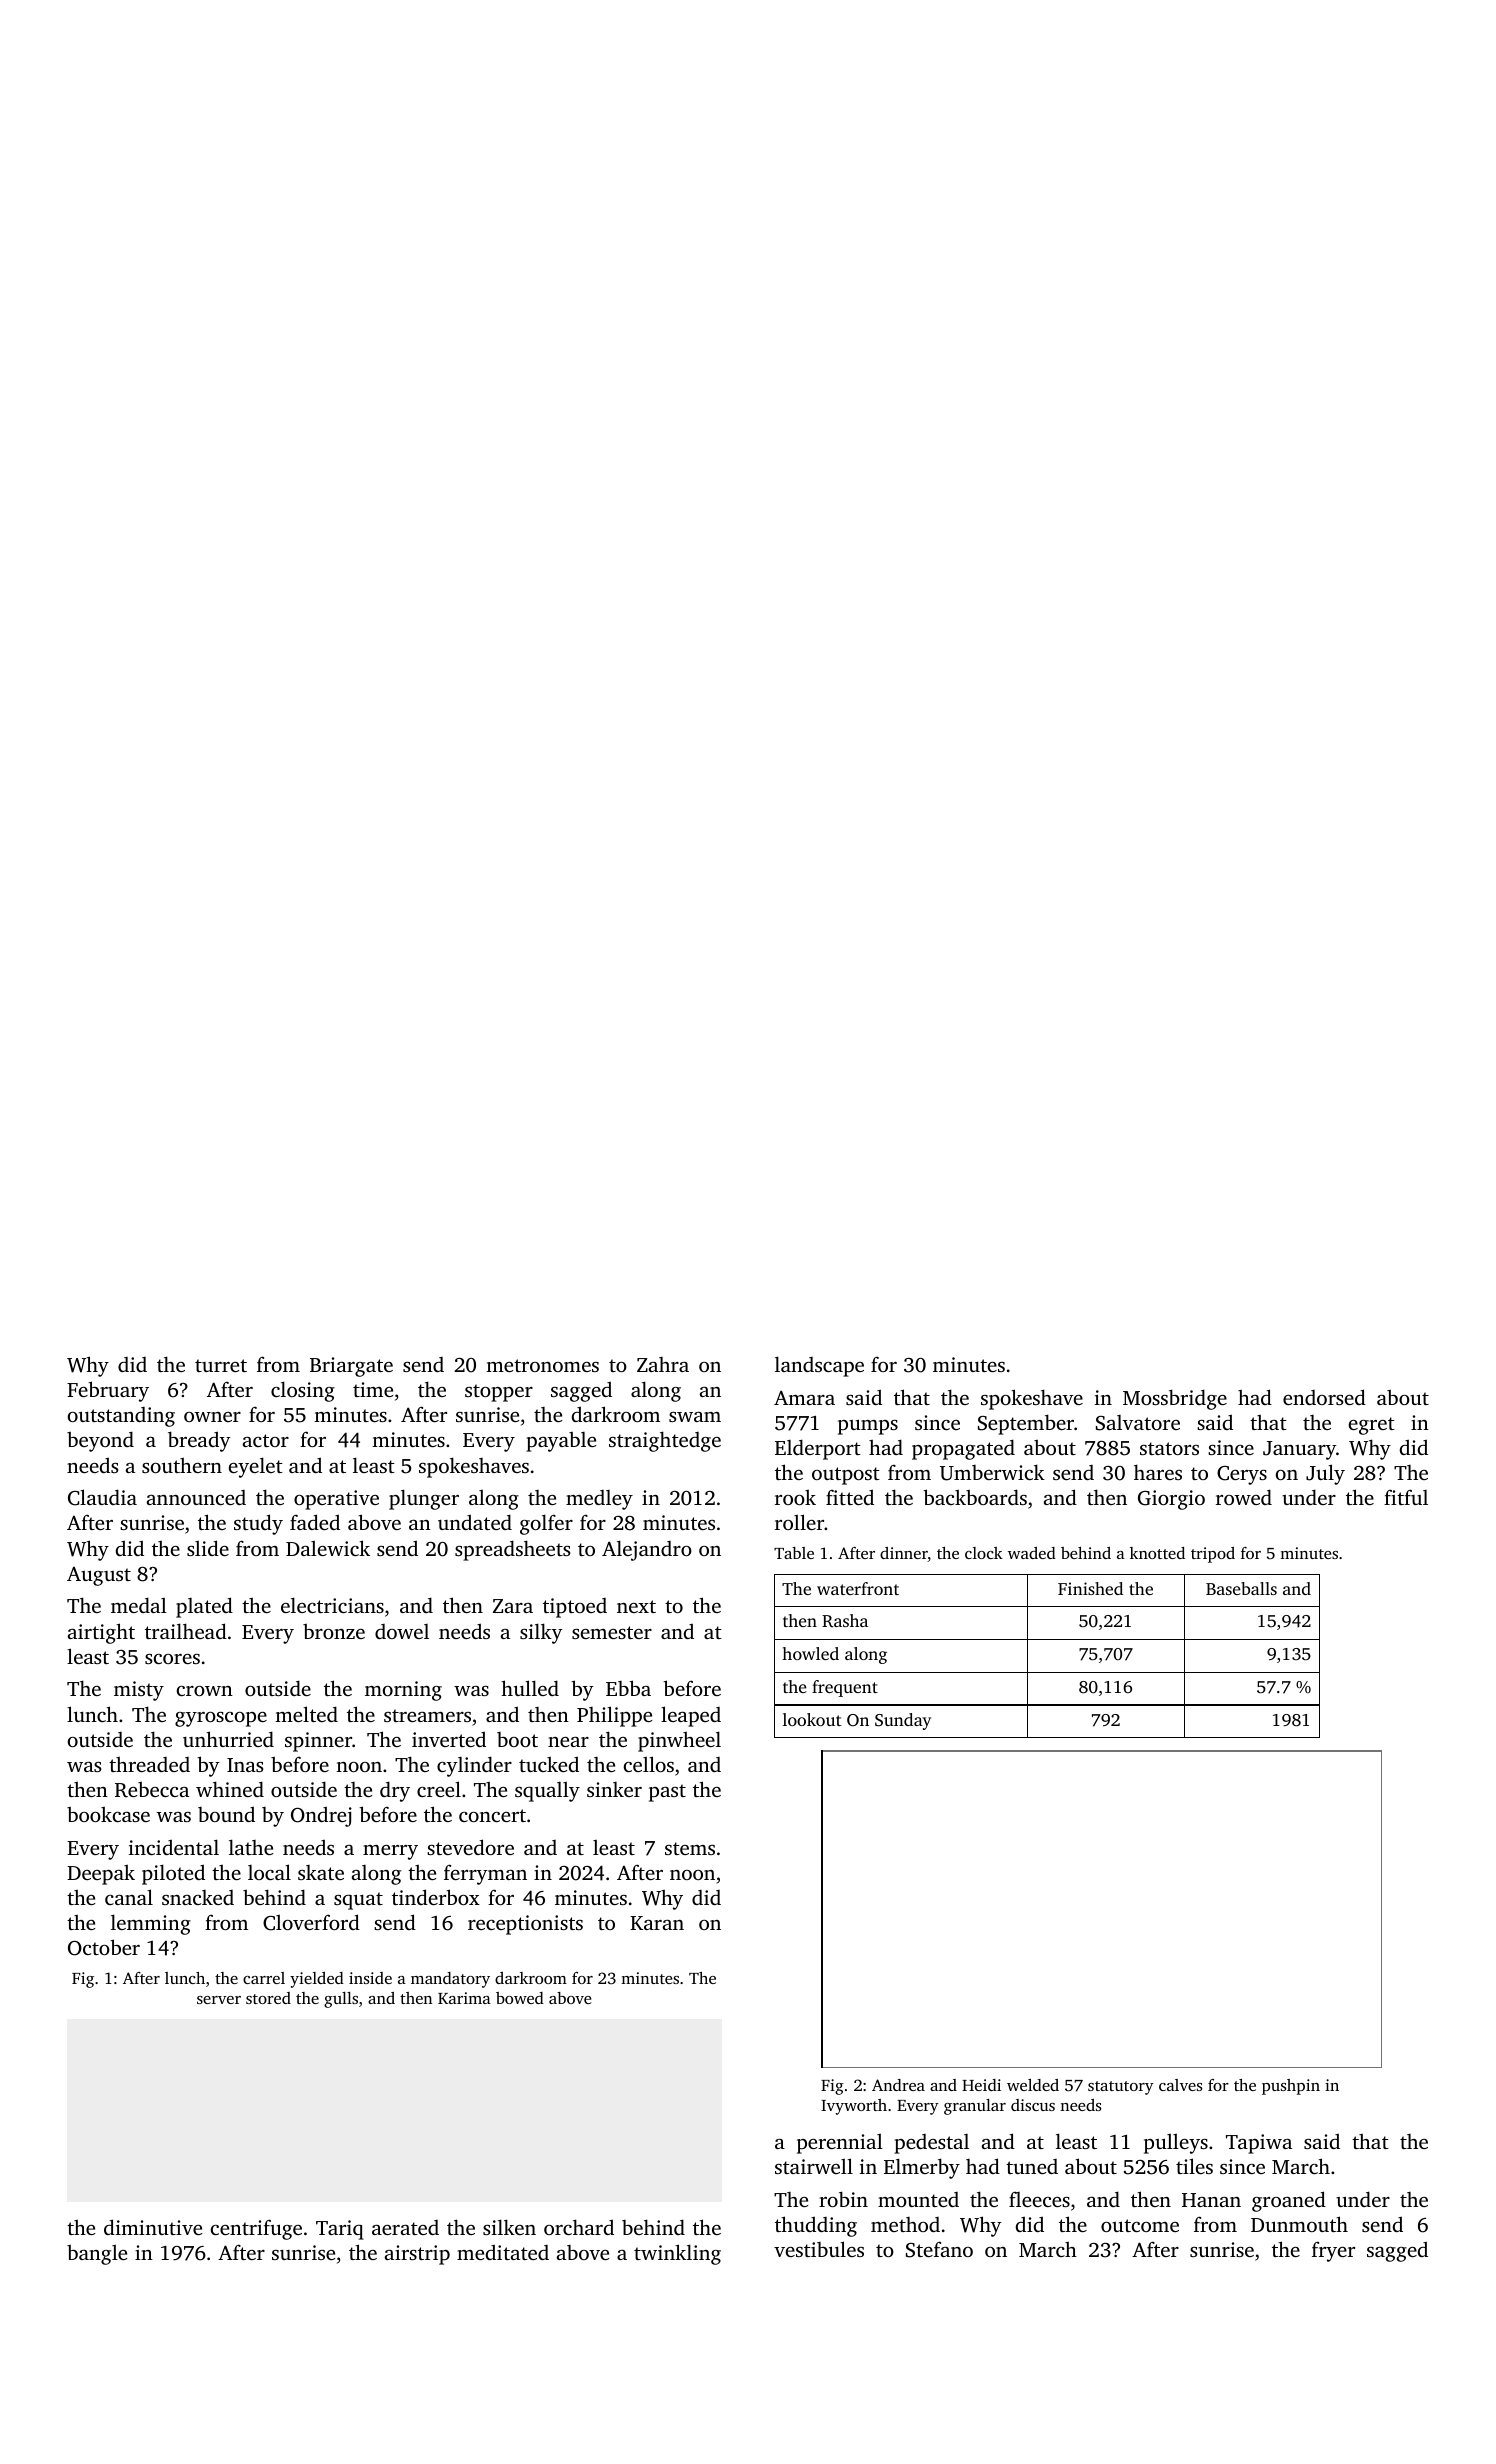  Describe the element at coordinates (690, 1848) in the document. I see `stems` at that location.
